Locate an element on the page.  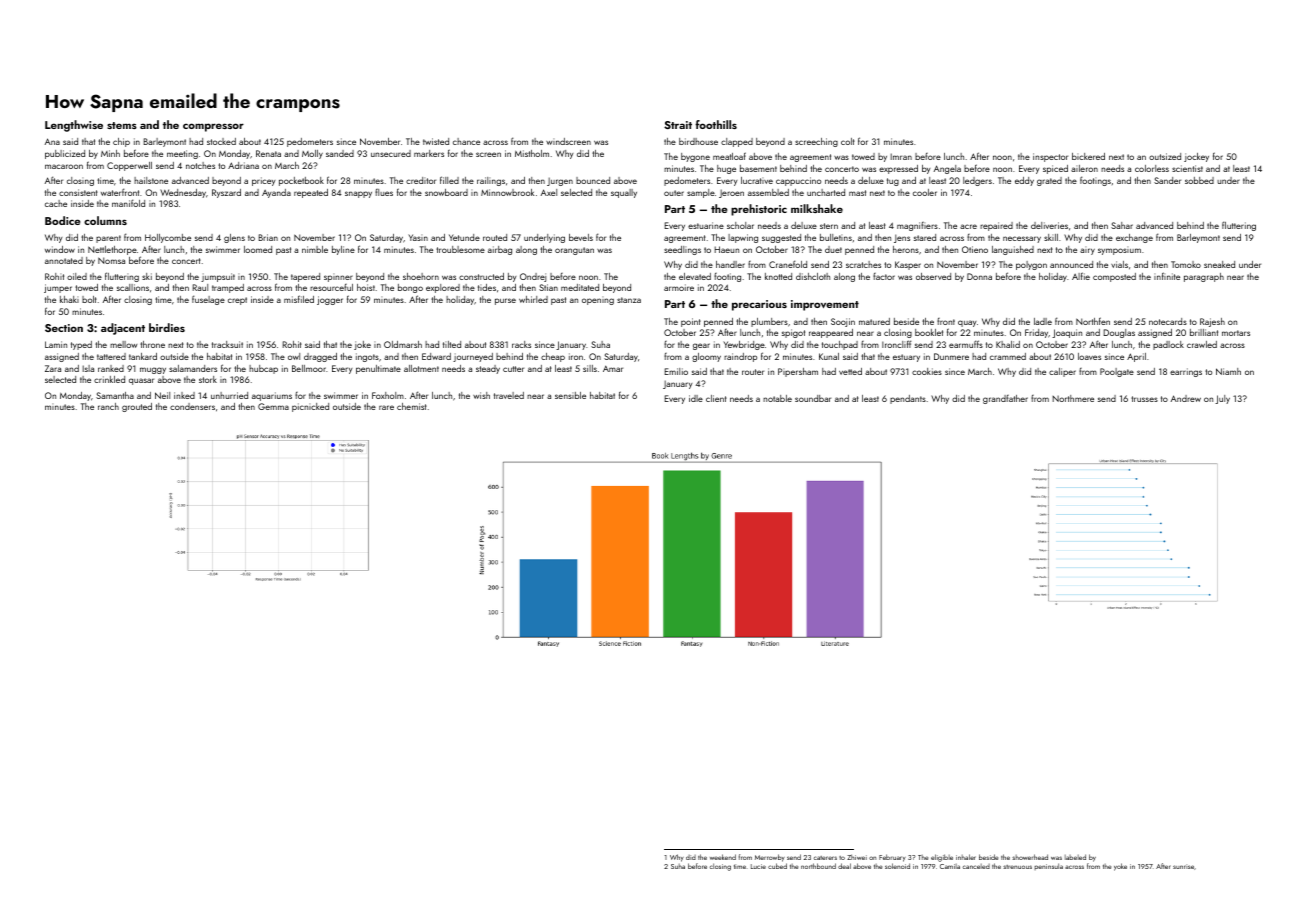
trusses is located at coordinates (1144, 399).
